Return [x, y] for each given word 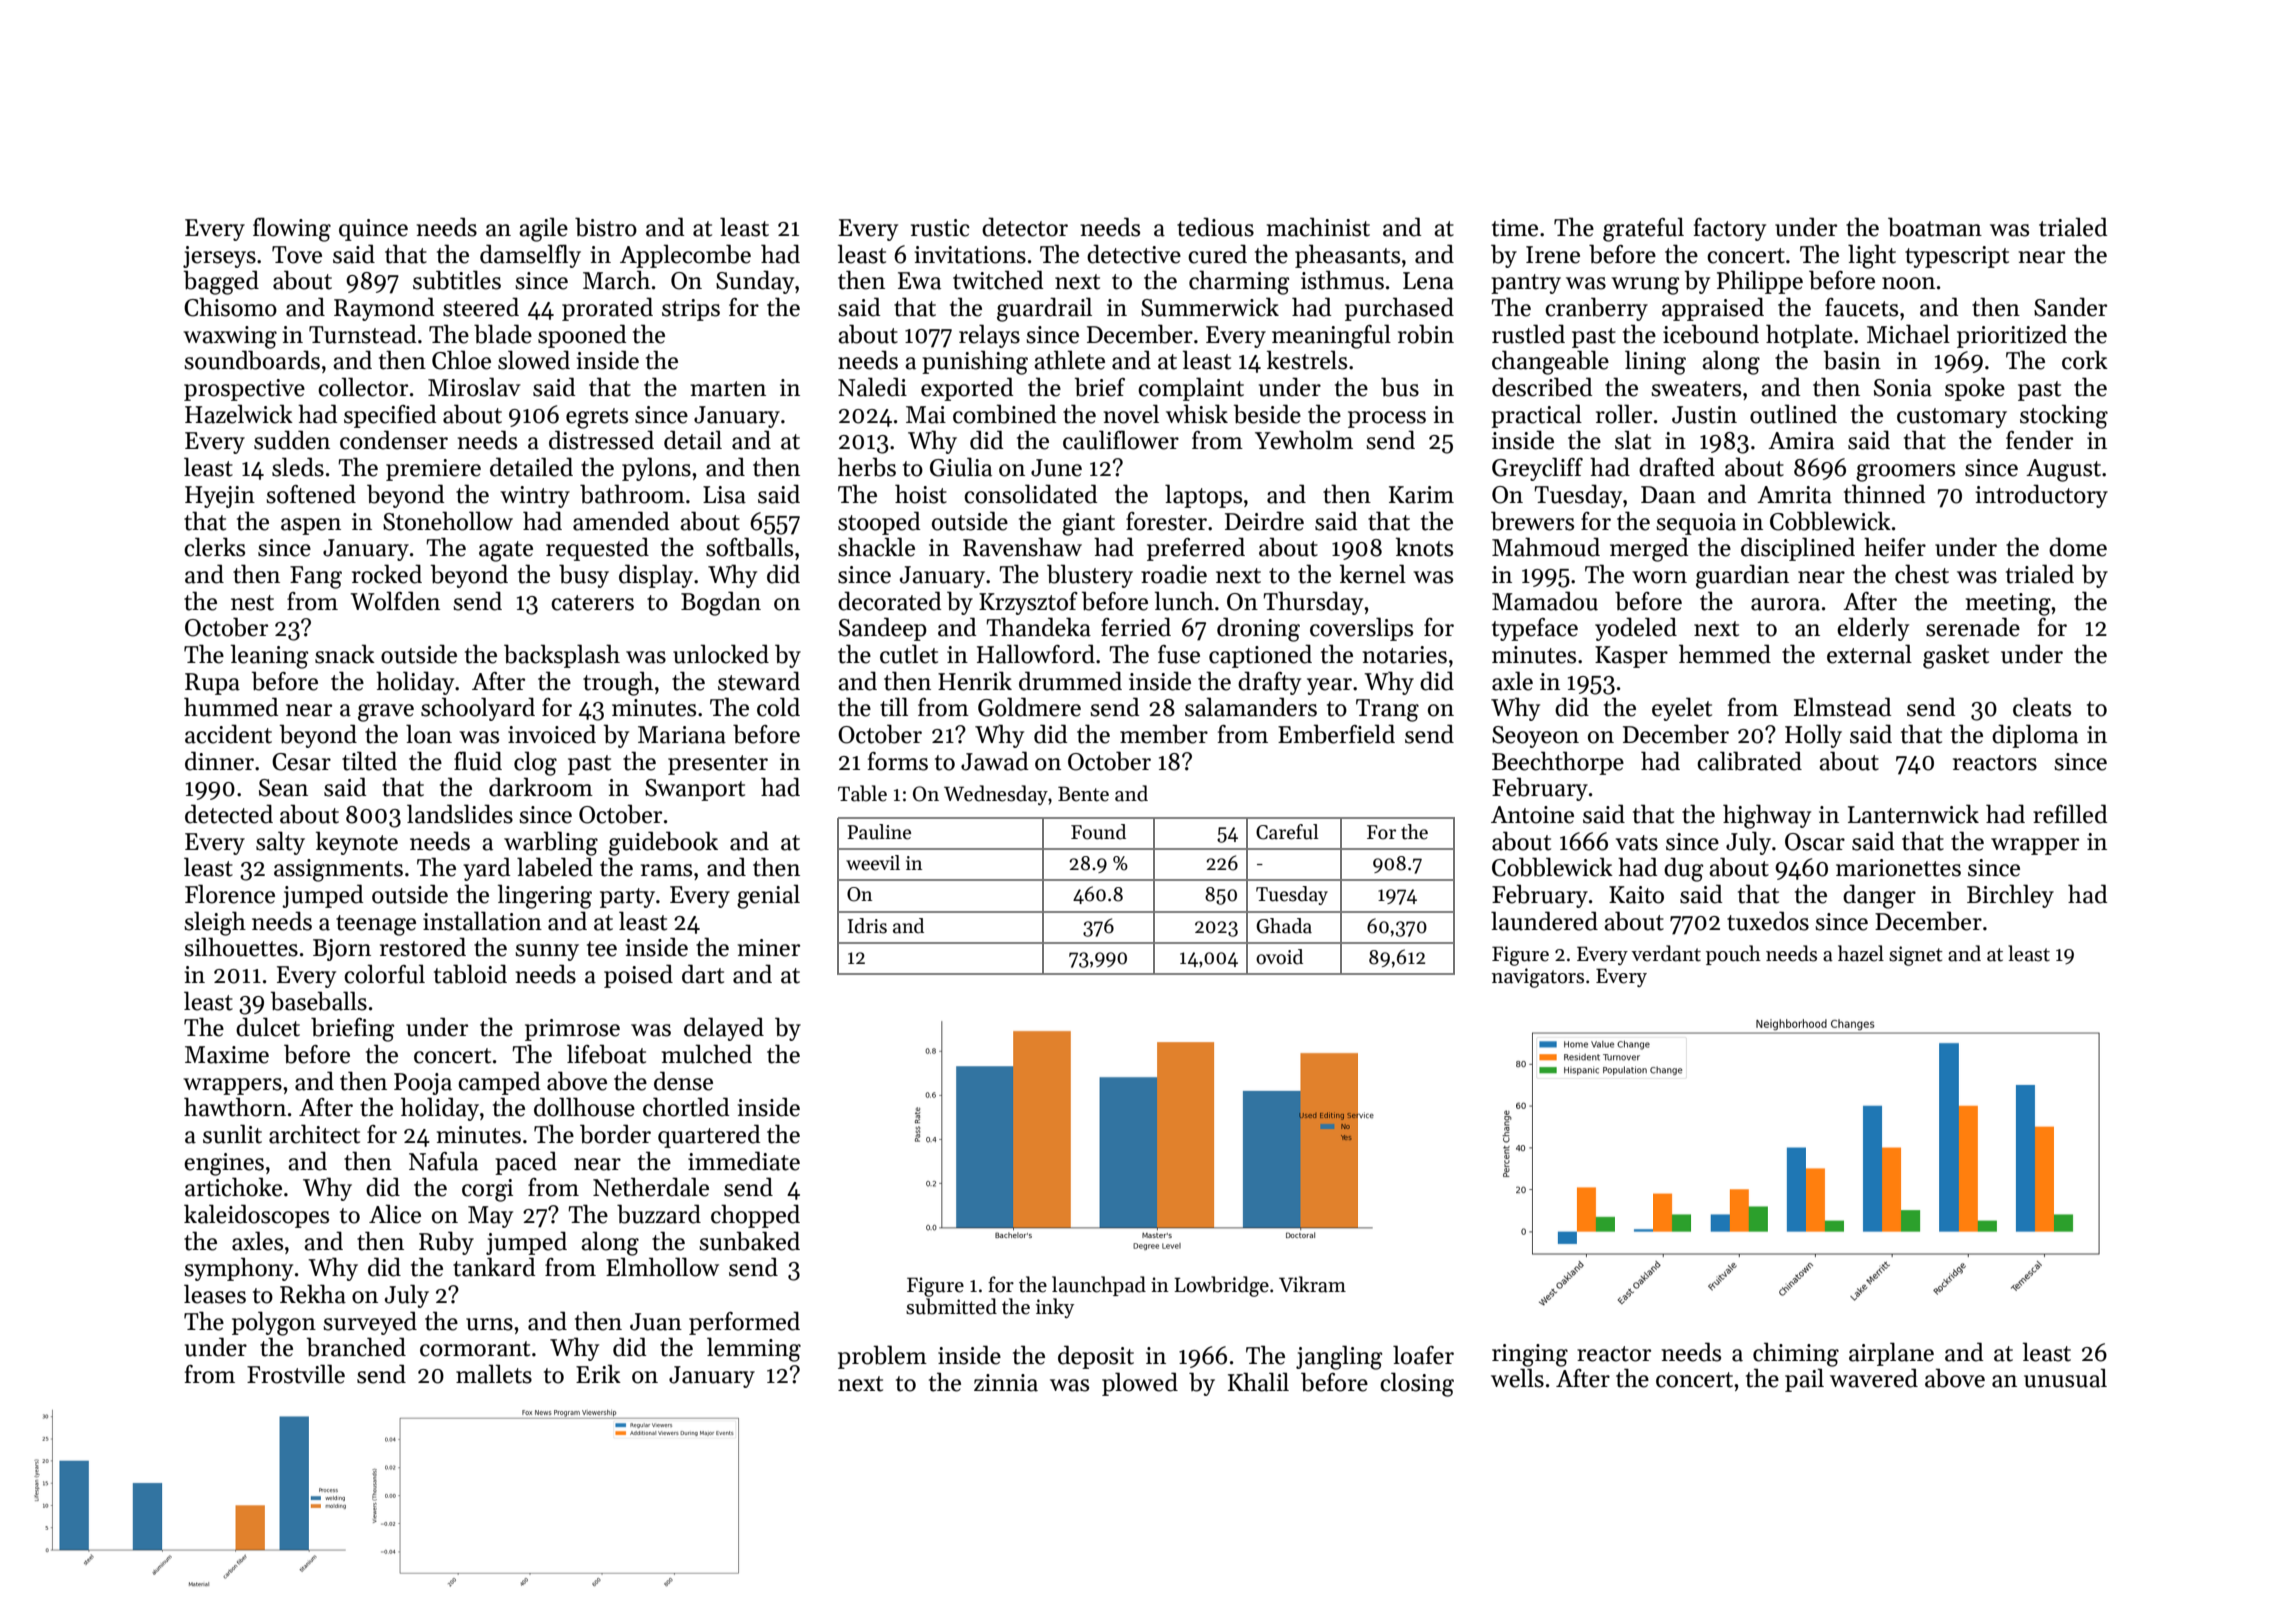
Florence [230, 894]
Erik [598, 1373]
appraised [1713, 309]
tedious [1215, 227]
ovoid [1279, 957]
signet [1916, 956]
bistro [606, 227]
